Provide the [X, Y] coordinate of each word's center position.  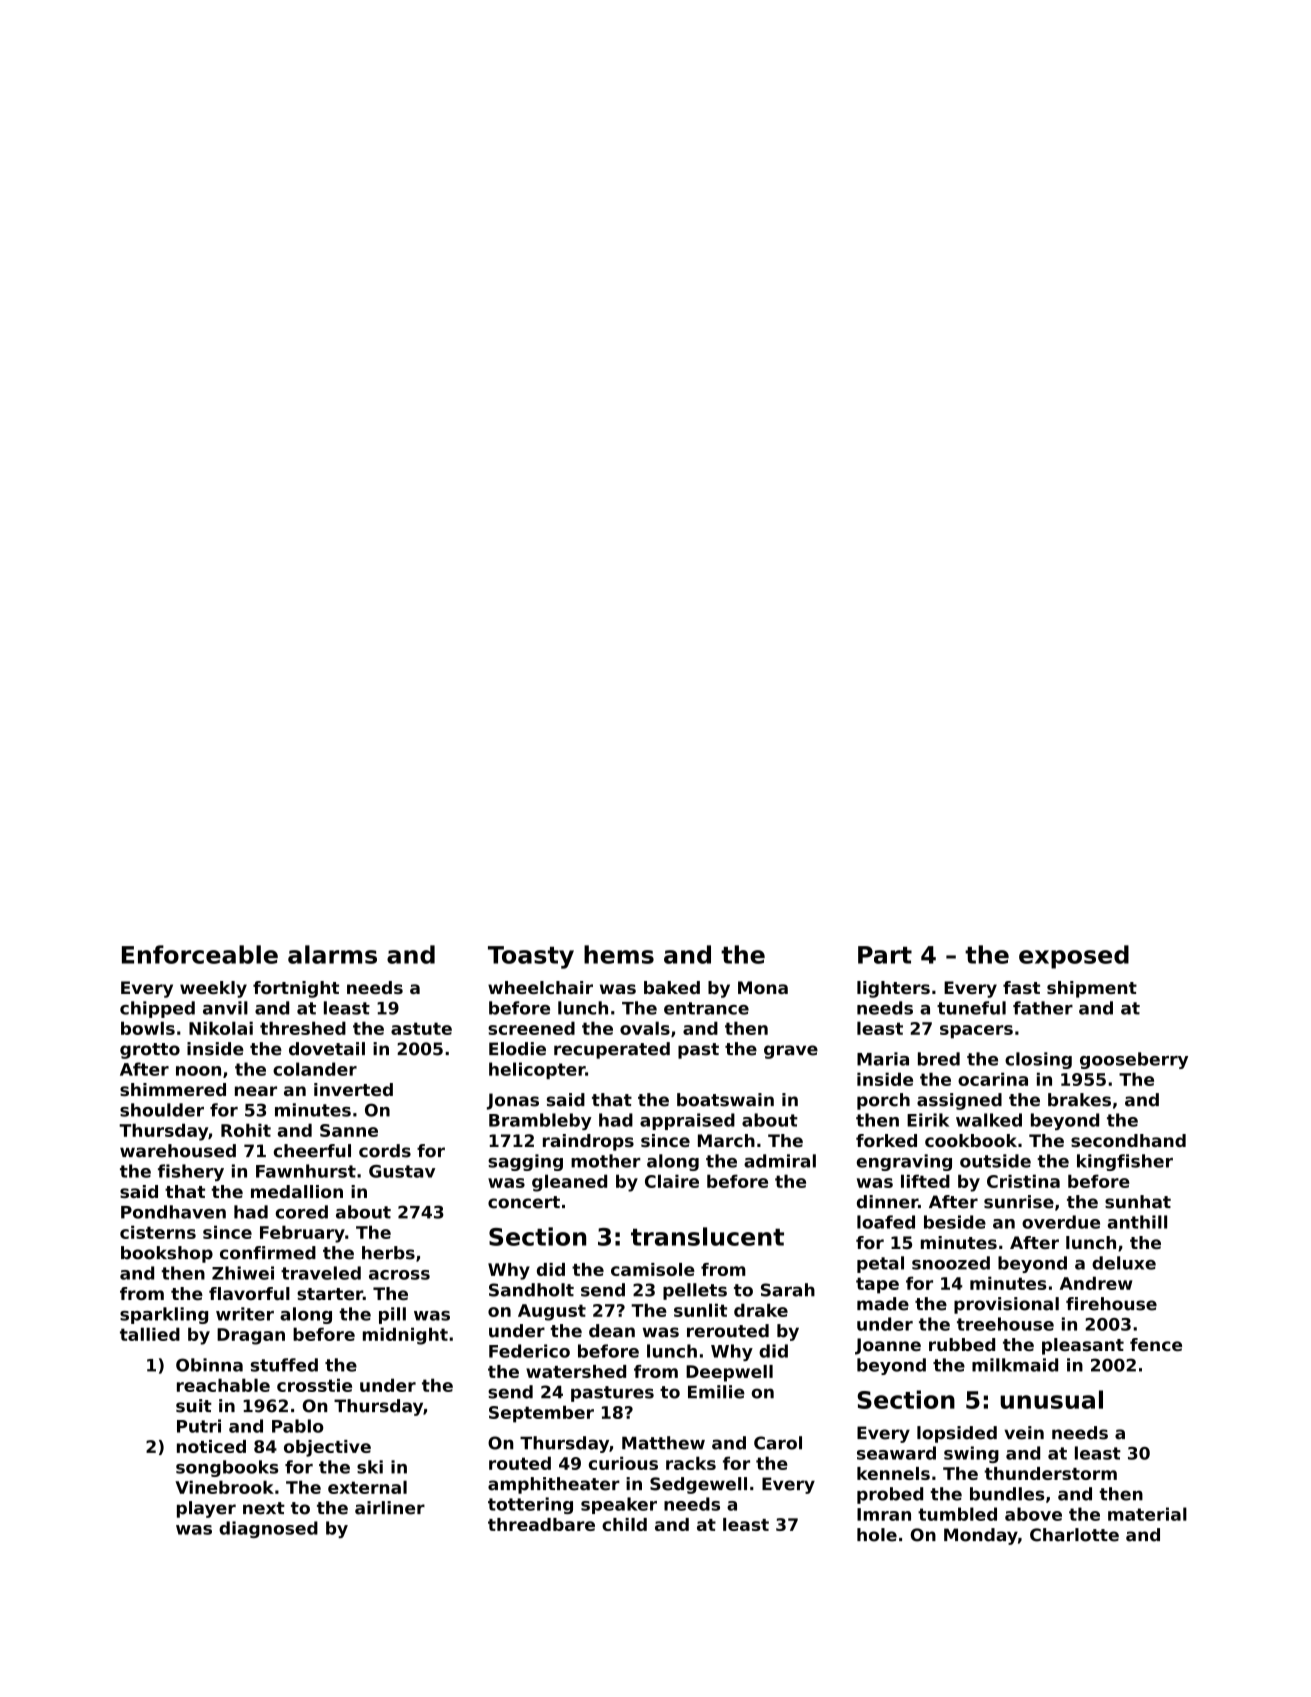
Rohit [246, 1130]
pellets [695, 1291]
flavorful [249, 1293]
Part [885, 955]
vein [1024, 1433]
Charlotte [1074, 1535]
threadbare [541, 1524]
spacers [976, 1032]
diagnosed [268, 1529]
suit [194, 1406]
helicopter [537, 1070]
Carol [778, 1443]
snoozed [951, 1263]
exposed [1074, 957]
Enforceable [200, 954]
